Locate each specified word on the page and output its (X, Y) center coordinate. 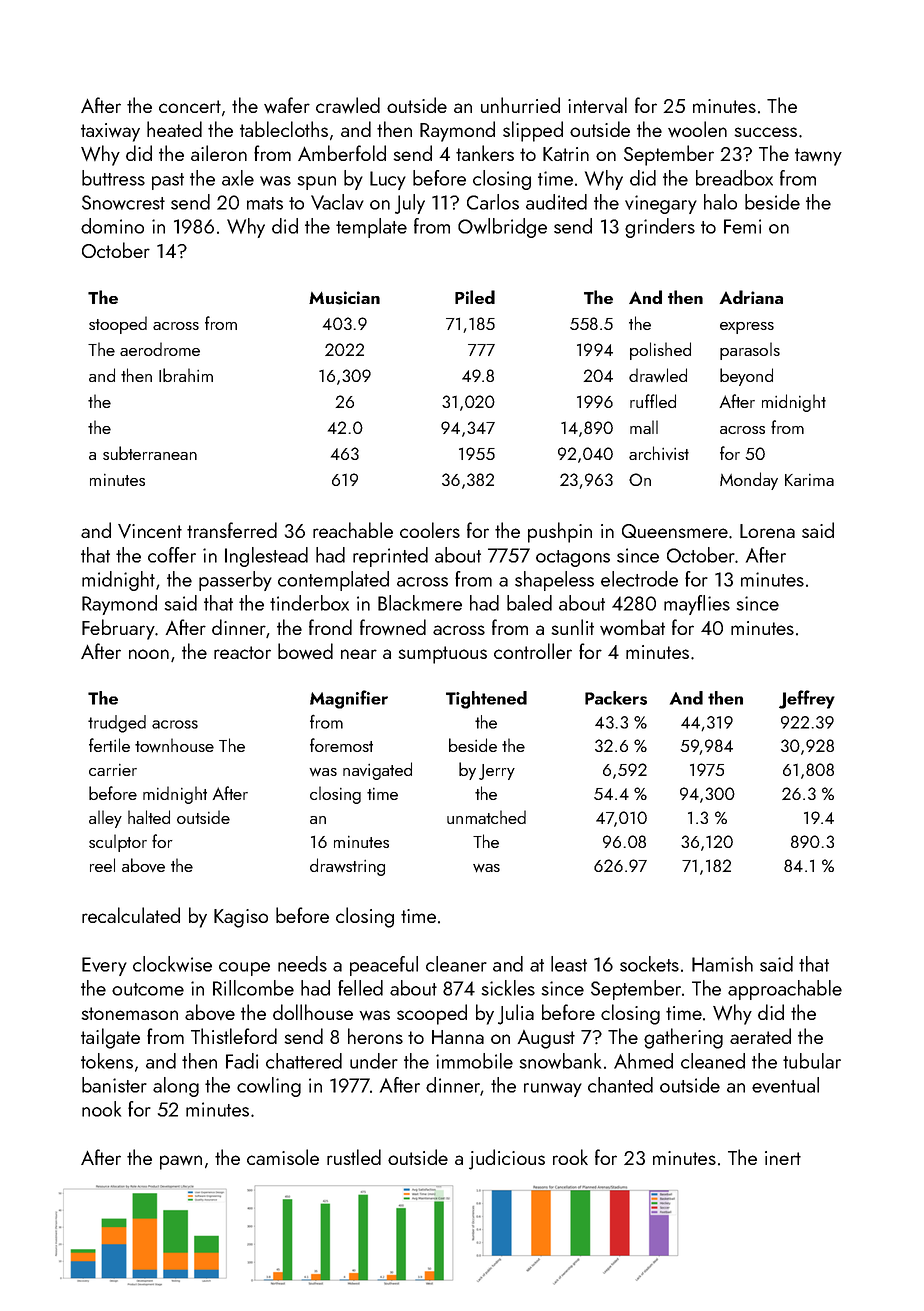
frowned (393, 627)
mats (265, 203)
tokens (107, 1061)
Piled (475, 297)
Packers (616, 698)
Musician (344, 298)
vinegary (661, 204)
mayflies (697, 605)
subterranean (150, 453)
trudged (117, 724)
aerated (760, 1036)
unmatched (486, 817)
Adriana (751, 297)
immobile (474, 1061)
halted (149, 817)
